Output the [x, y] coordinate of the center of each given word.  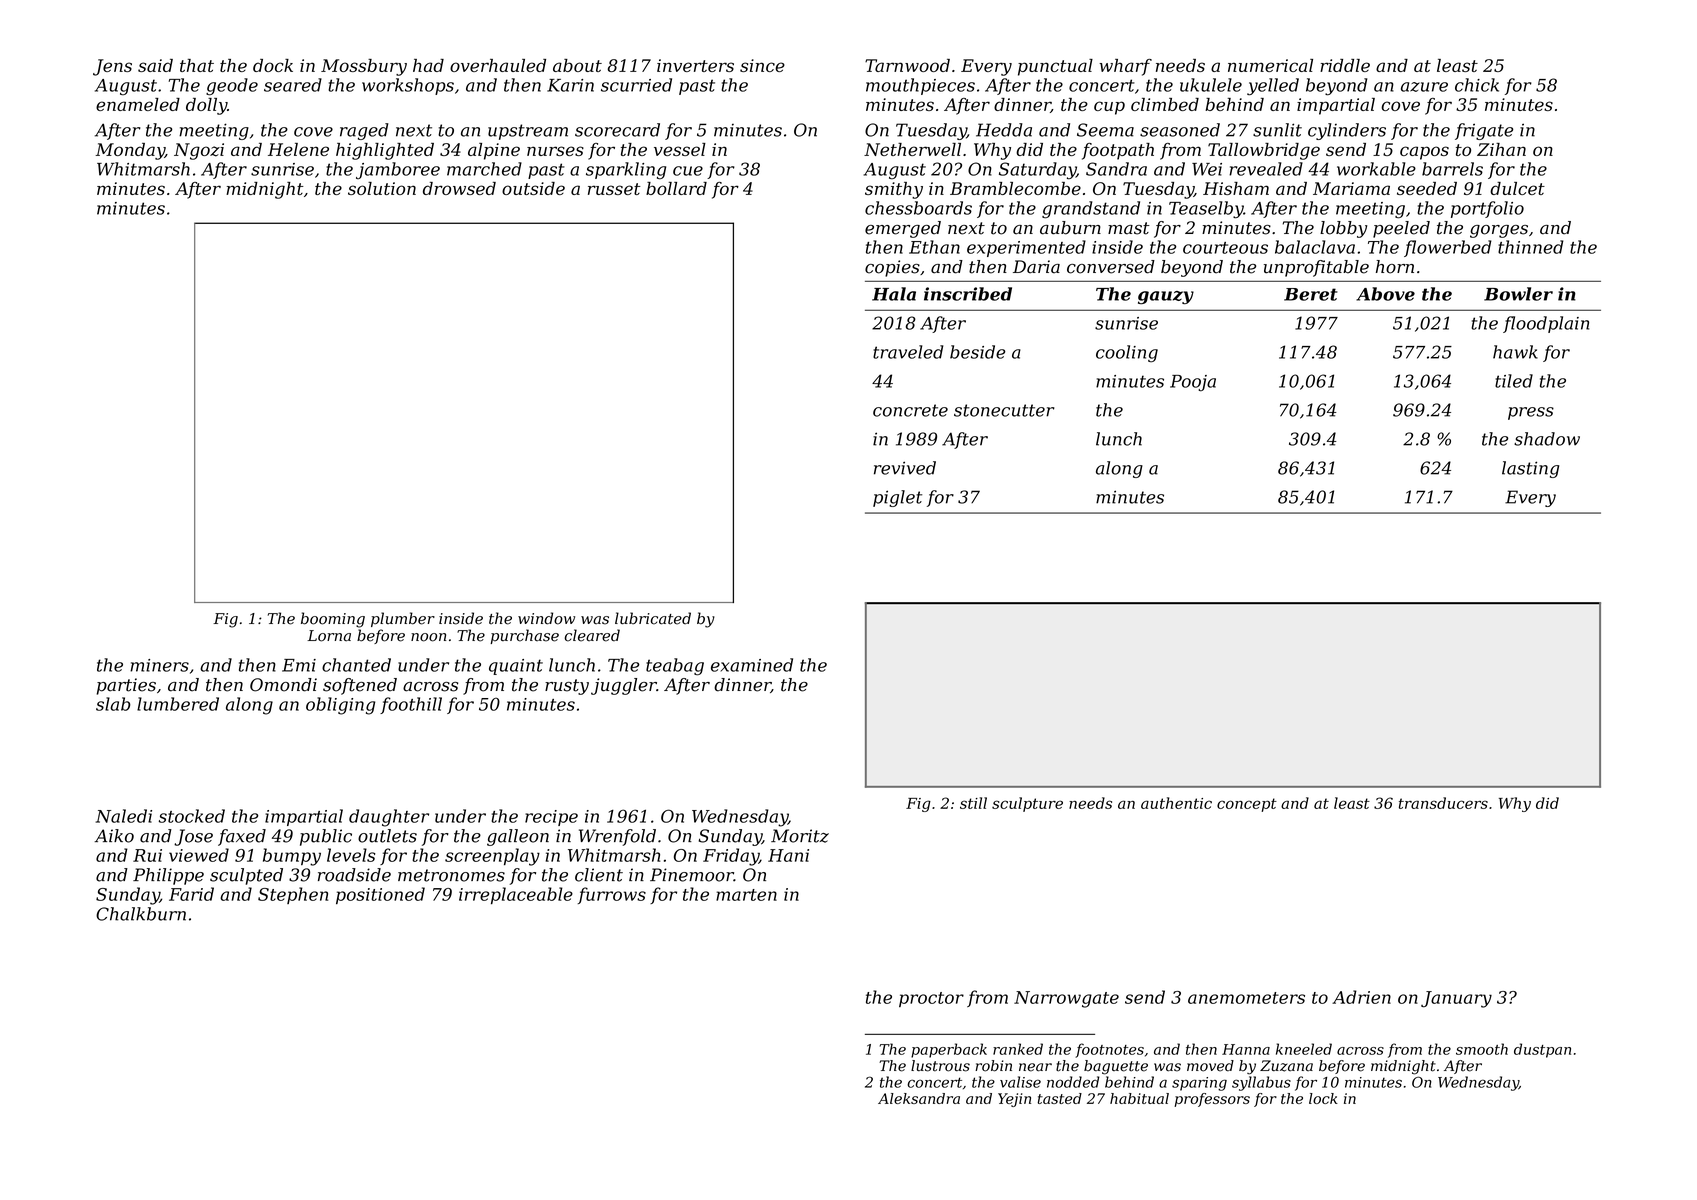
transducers [1443, 803]
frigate [1484, 131]
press [1531, 413]
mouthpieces [920, 86]
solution [382, 188]
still [973, 803]
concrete [910, 410]
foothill [411, 705]
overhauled [498, 65]
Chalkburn [141, 914]
